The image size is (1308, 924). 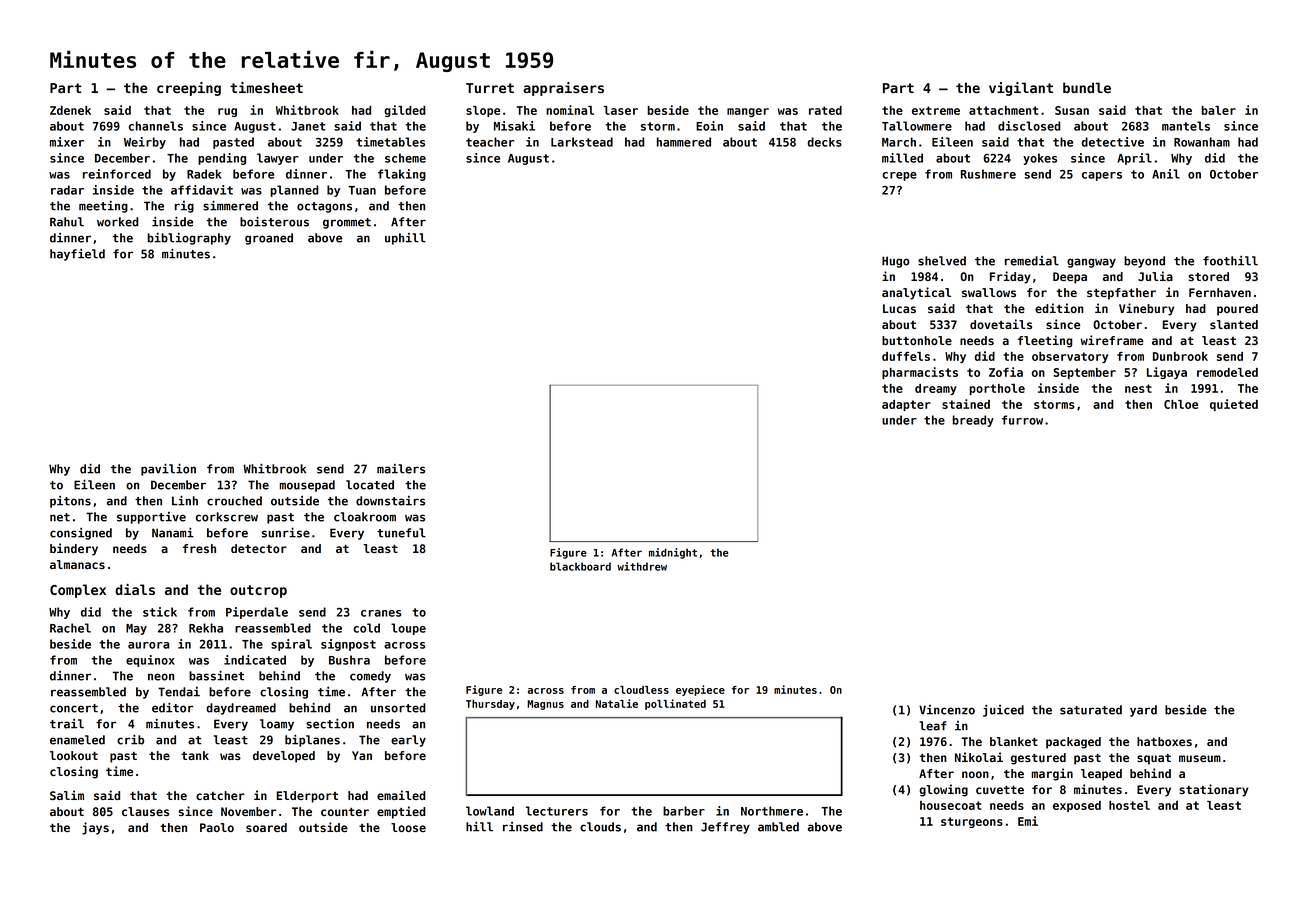 What do you see at coordinates (973, 421) in the page?
I see `bready` at bounding box center [973, 421].
